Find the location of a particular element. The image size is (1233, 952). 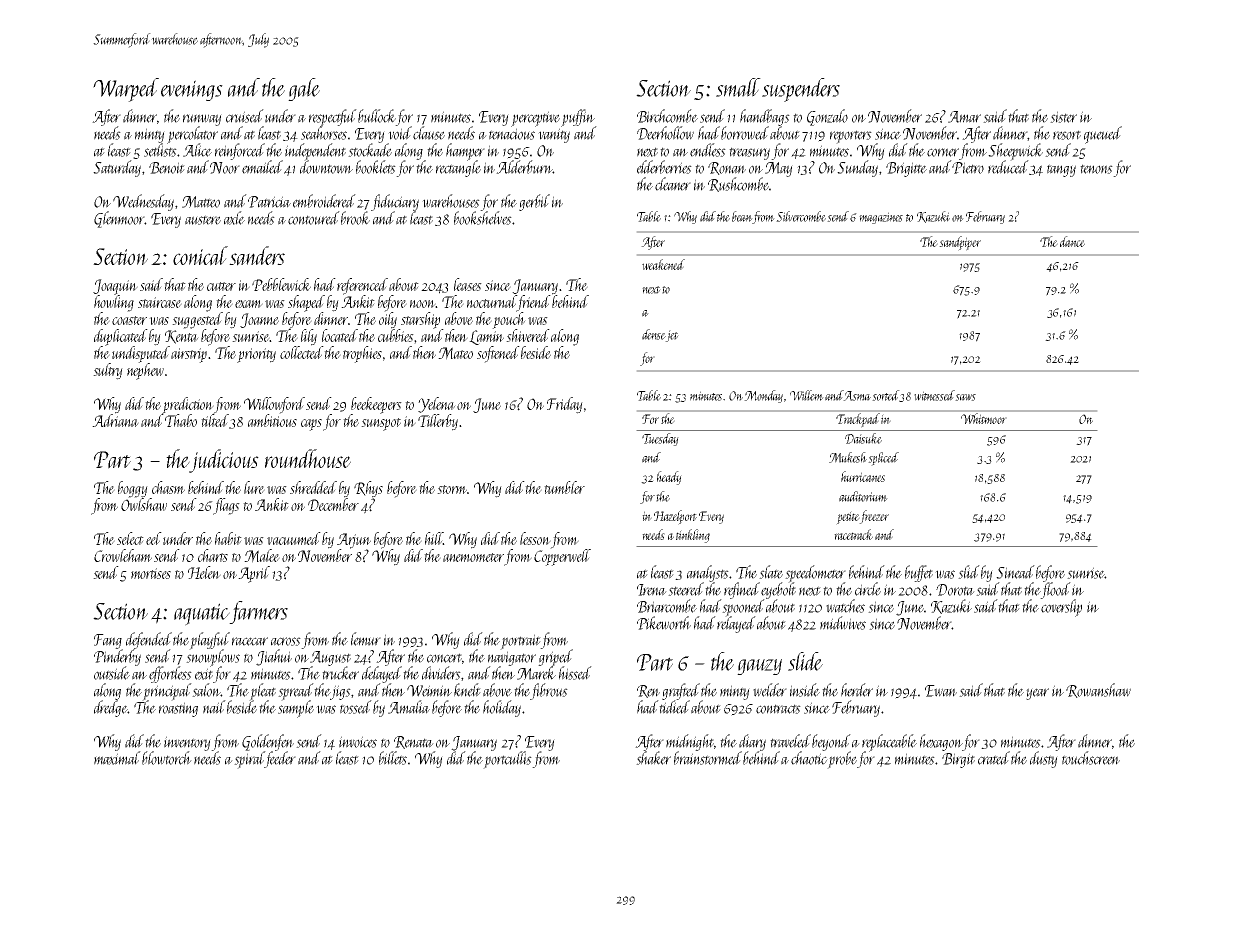

griped is located at coordinates (555, 658).
